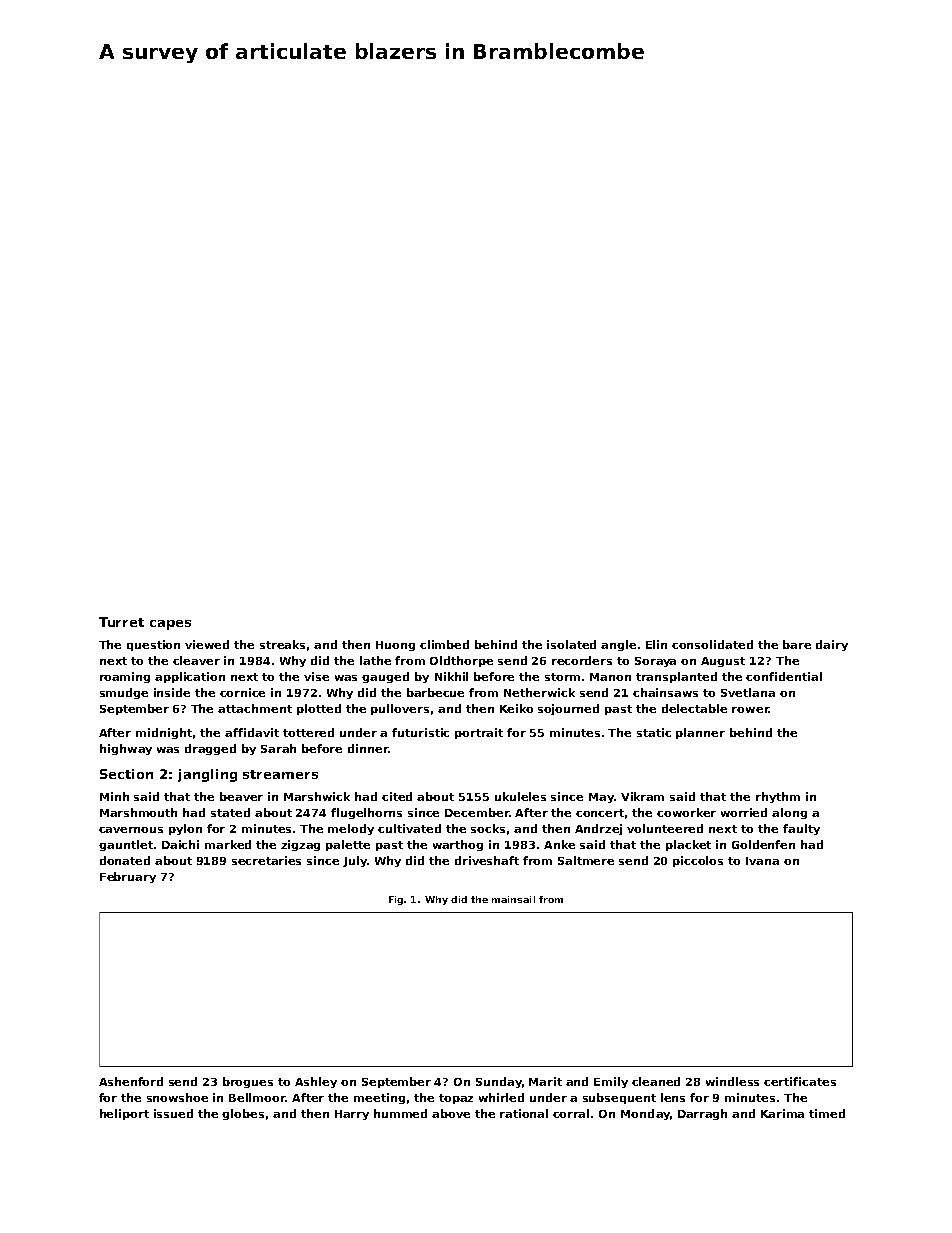 The width and height of the screenshot is (952, 1233). What do you see at coordinates (501, 1097) in the screenshot?
I see `whirled` at bounding box center [501, 1097].
